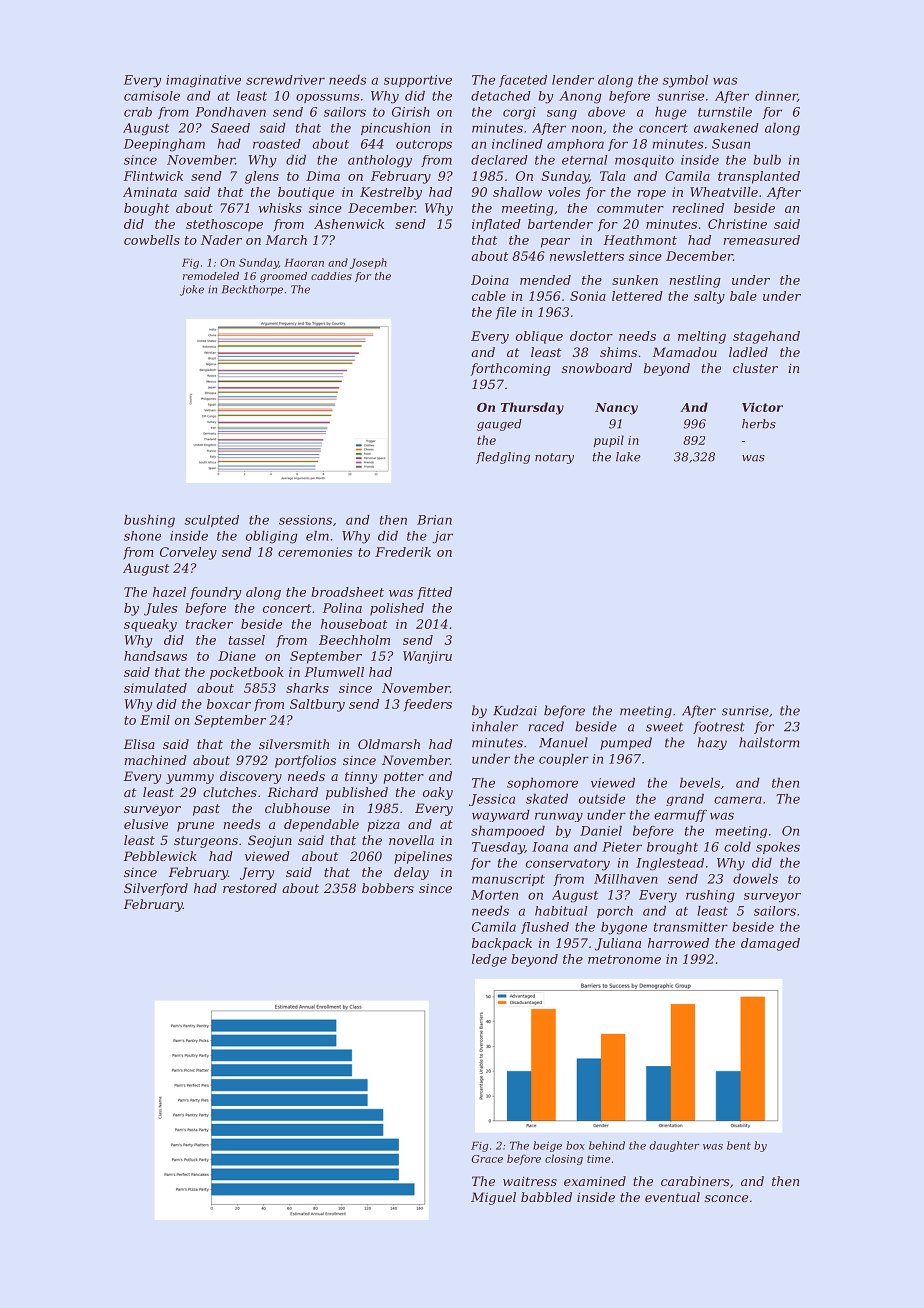 The height and width of the image is (1308, 924). I want to click on Saeed, so click(230, 128).
